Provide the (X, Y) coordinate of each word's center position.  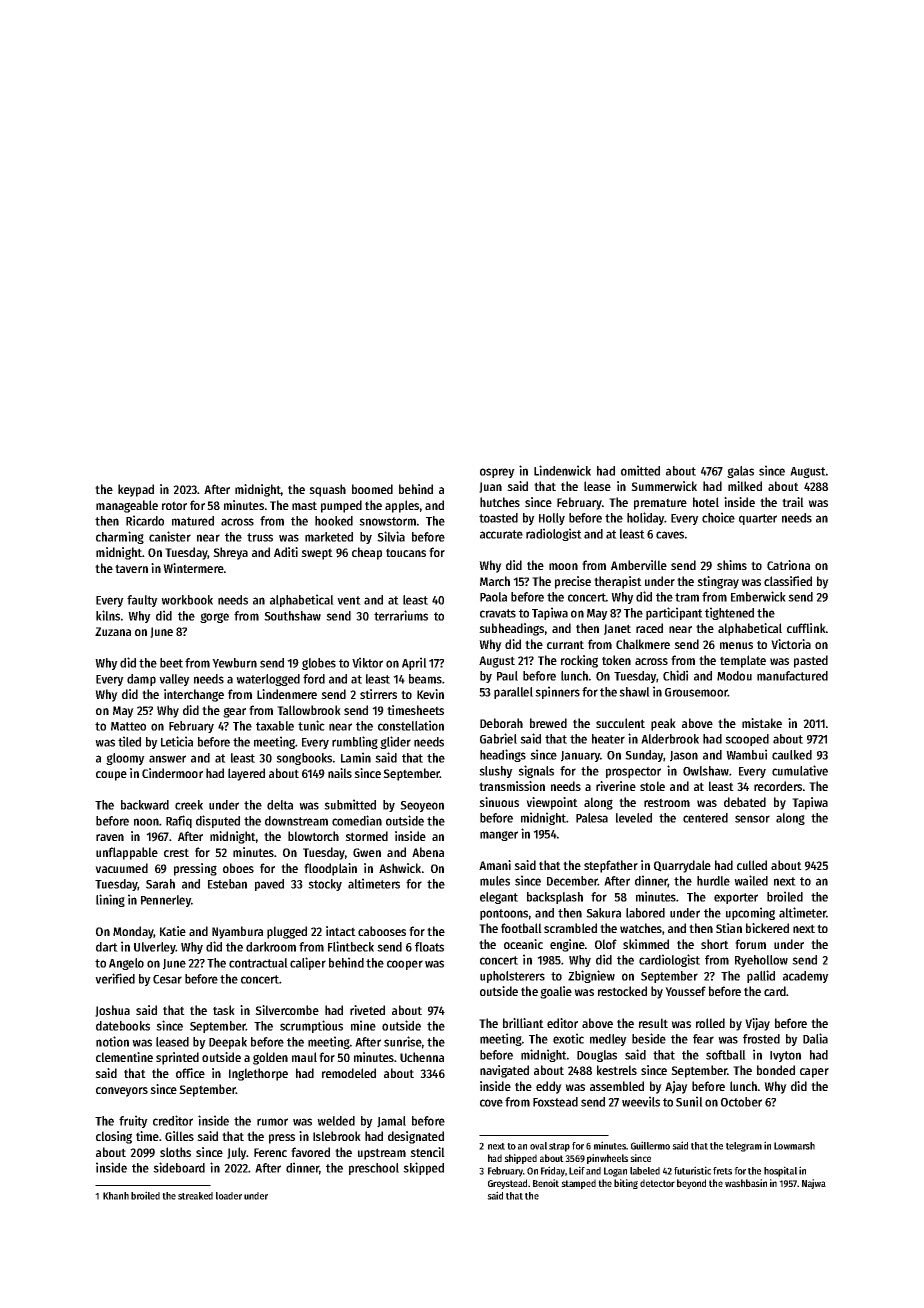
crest (176, 852)
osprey (497, 473)
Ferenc (270, 1152)
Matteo (128, 726)
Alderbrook (670, 739)
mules (495, 881)
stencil (427, 1152)
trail (793, 502)
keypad (136, 490)
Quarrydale (682, 866)
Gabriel (498, 738)
